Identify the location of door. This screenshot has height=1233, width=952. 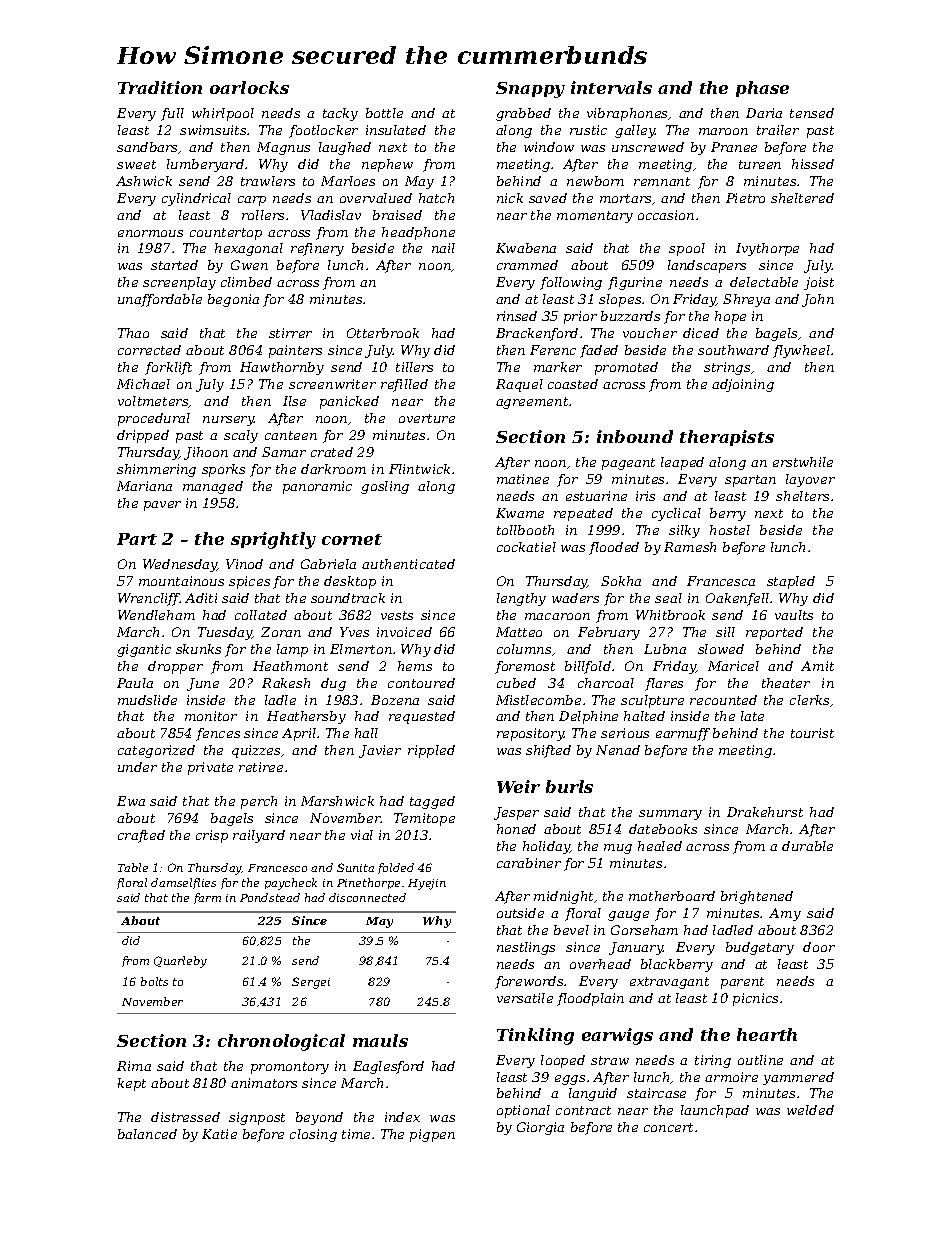
(819, 947).
